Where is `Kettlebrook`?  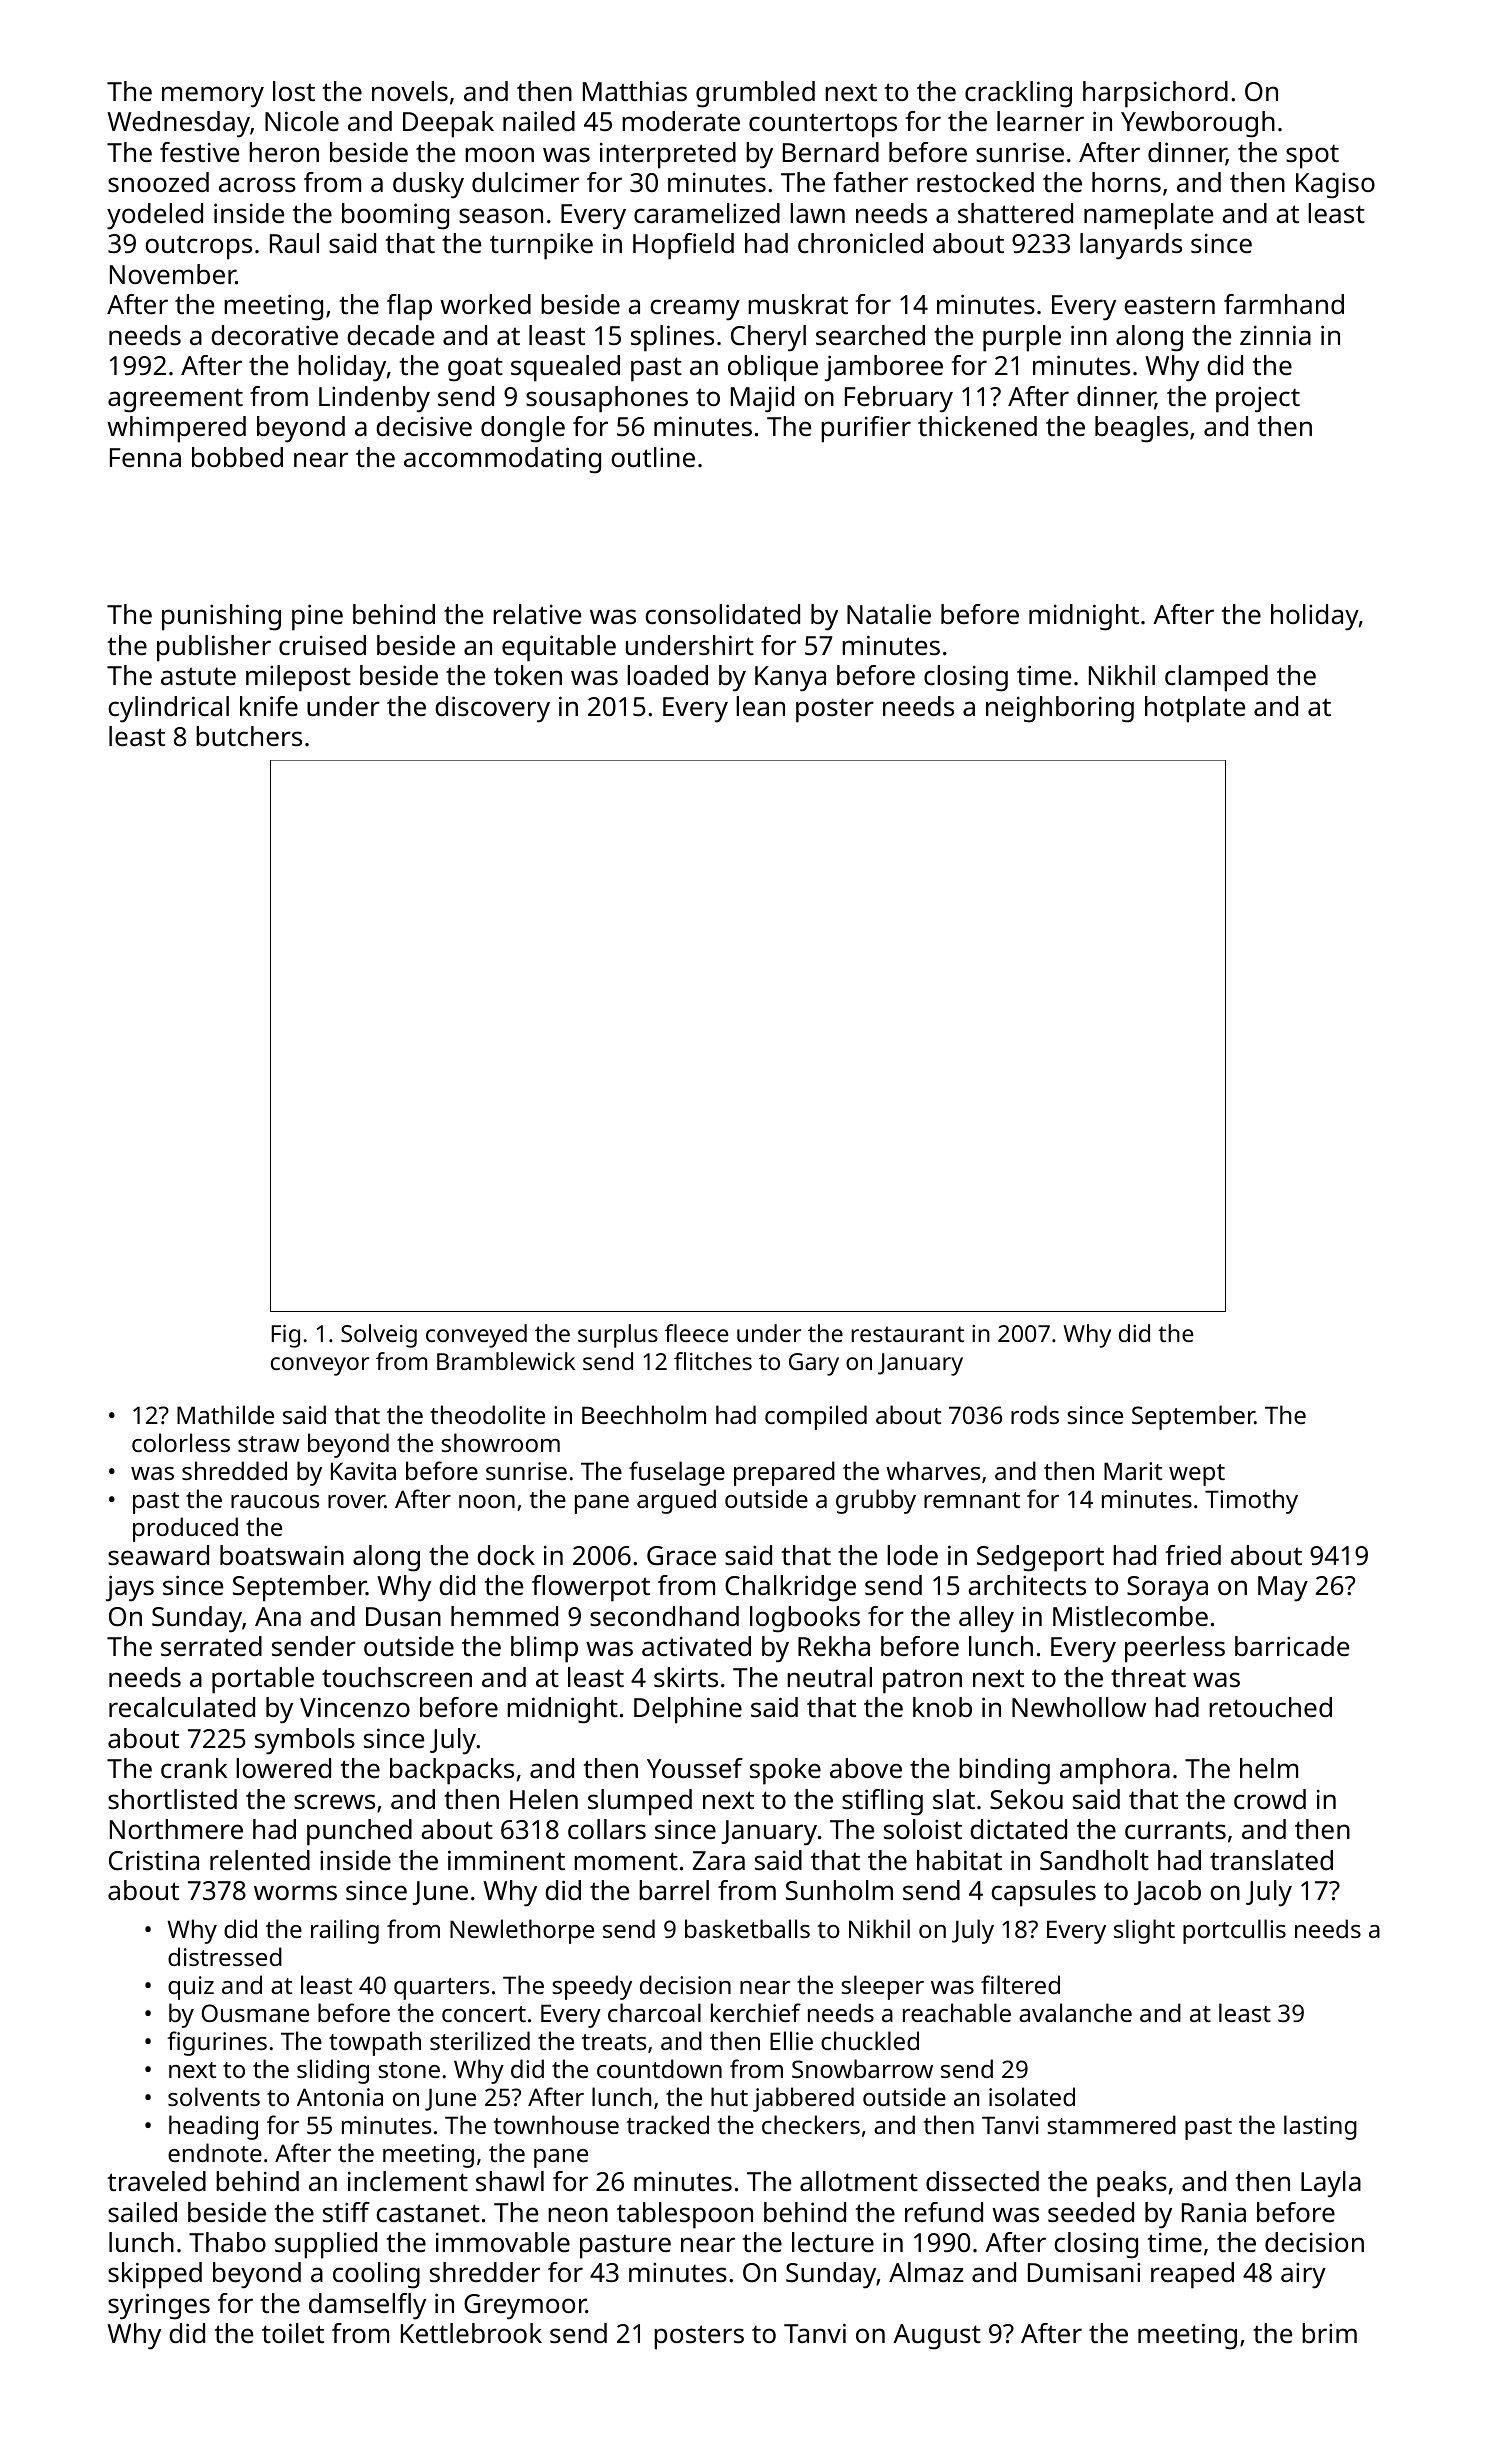
Kettlebrook is located at coordinates (471, 2333).
